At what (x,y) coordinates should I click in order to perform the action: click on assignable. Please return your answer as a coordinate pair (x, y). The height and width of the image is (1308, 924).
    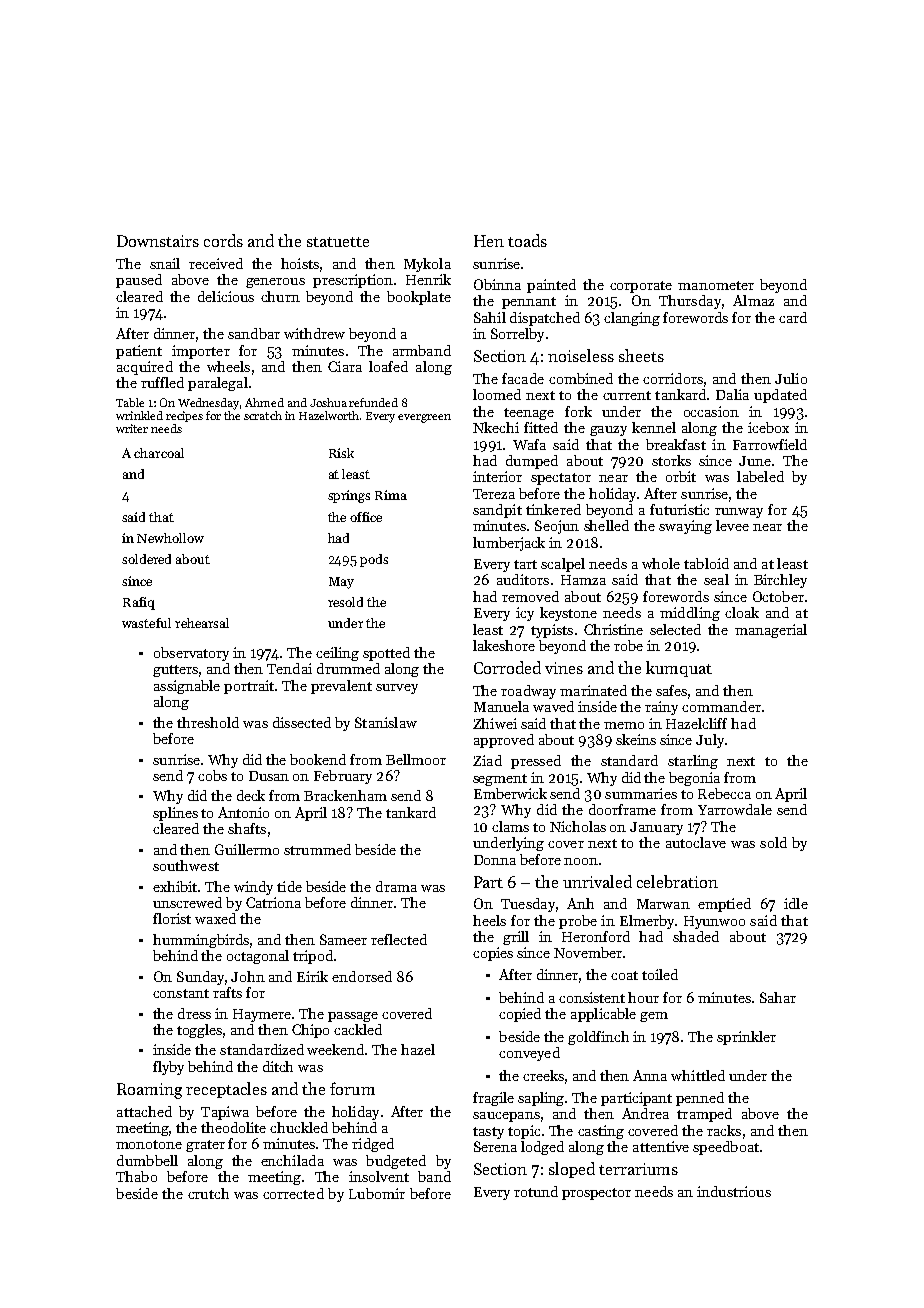
    Looking at the image, I should click on (187, 687).
